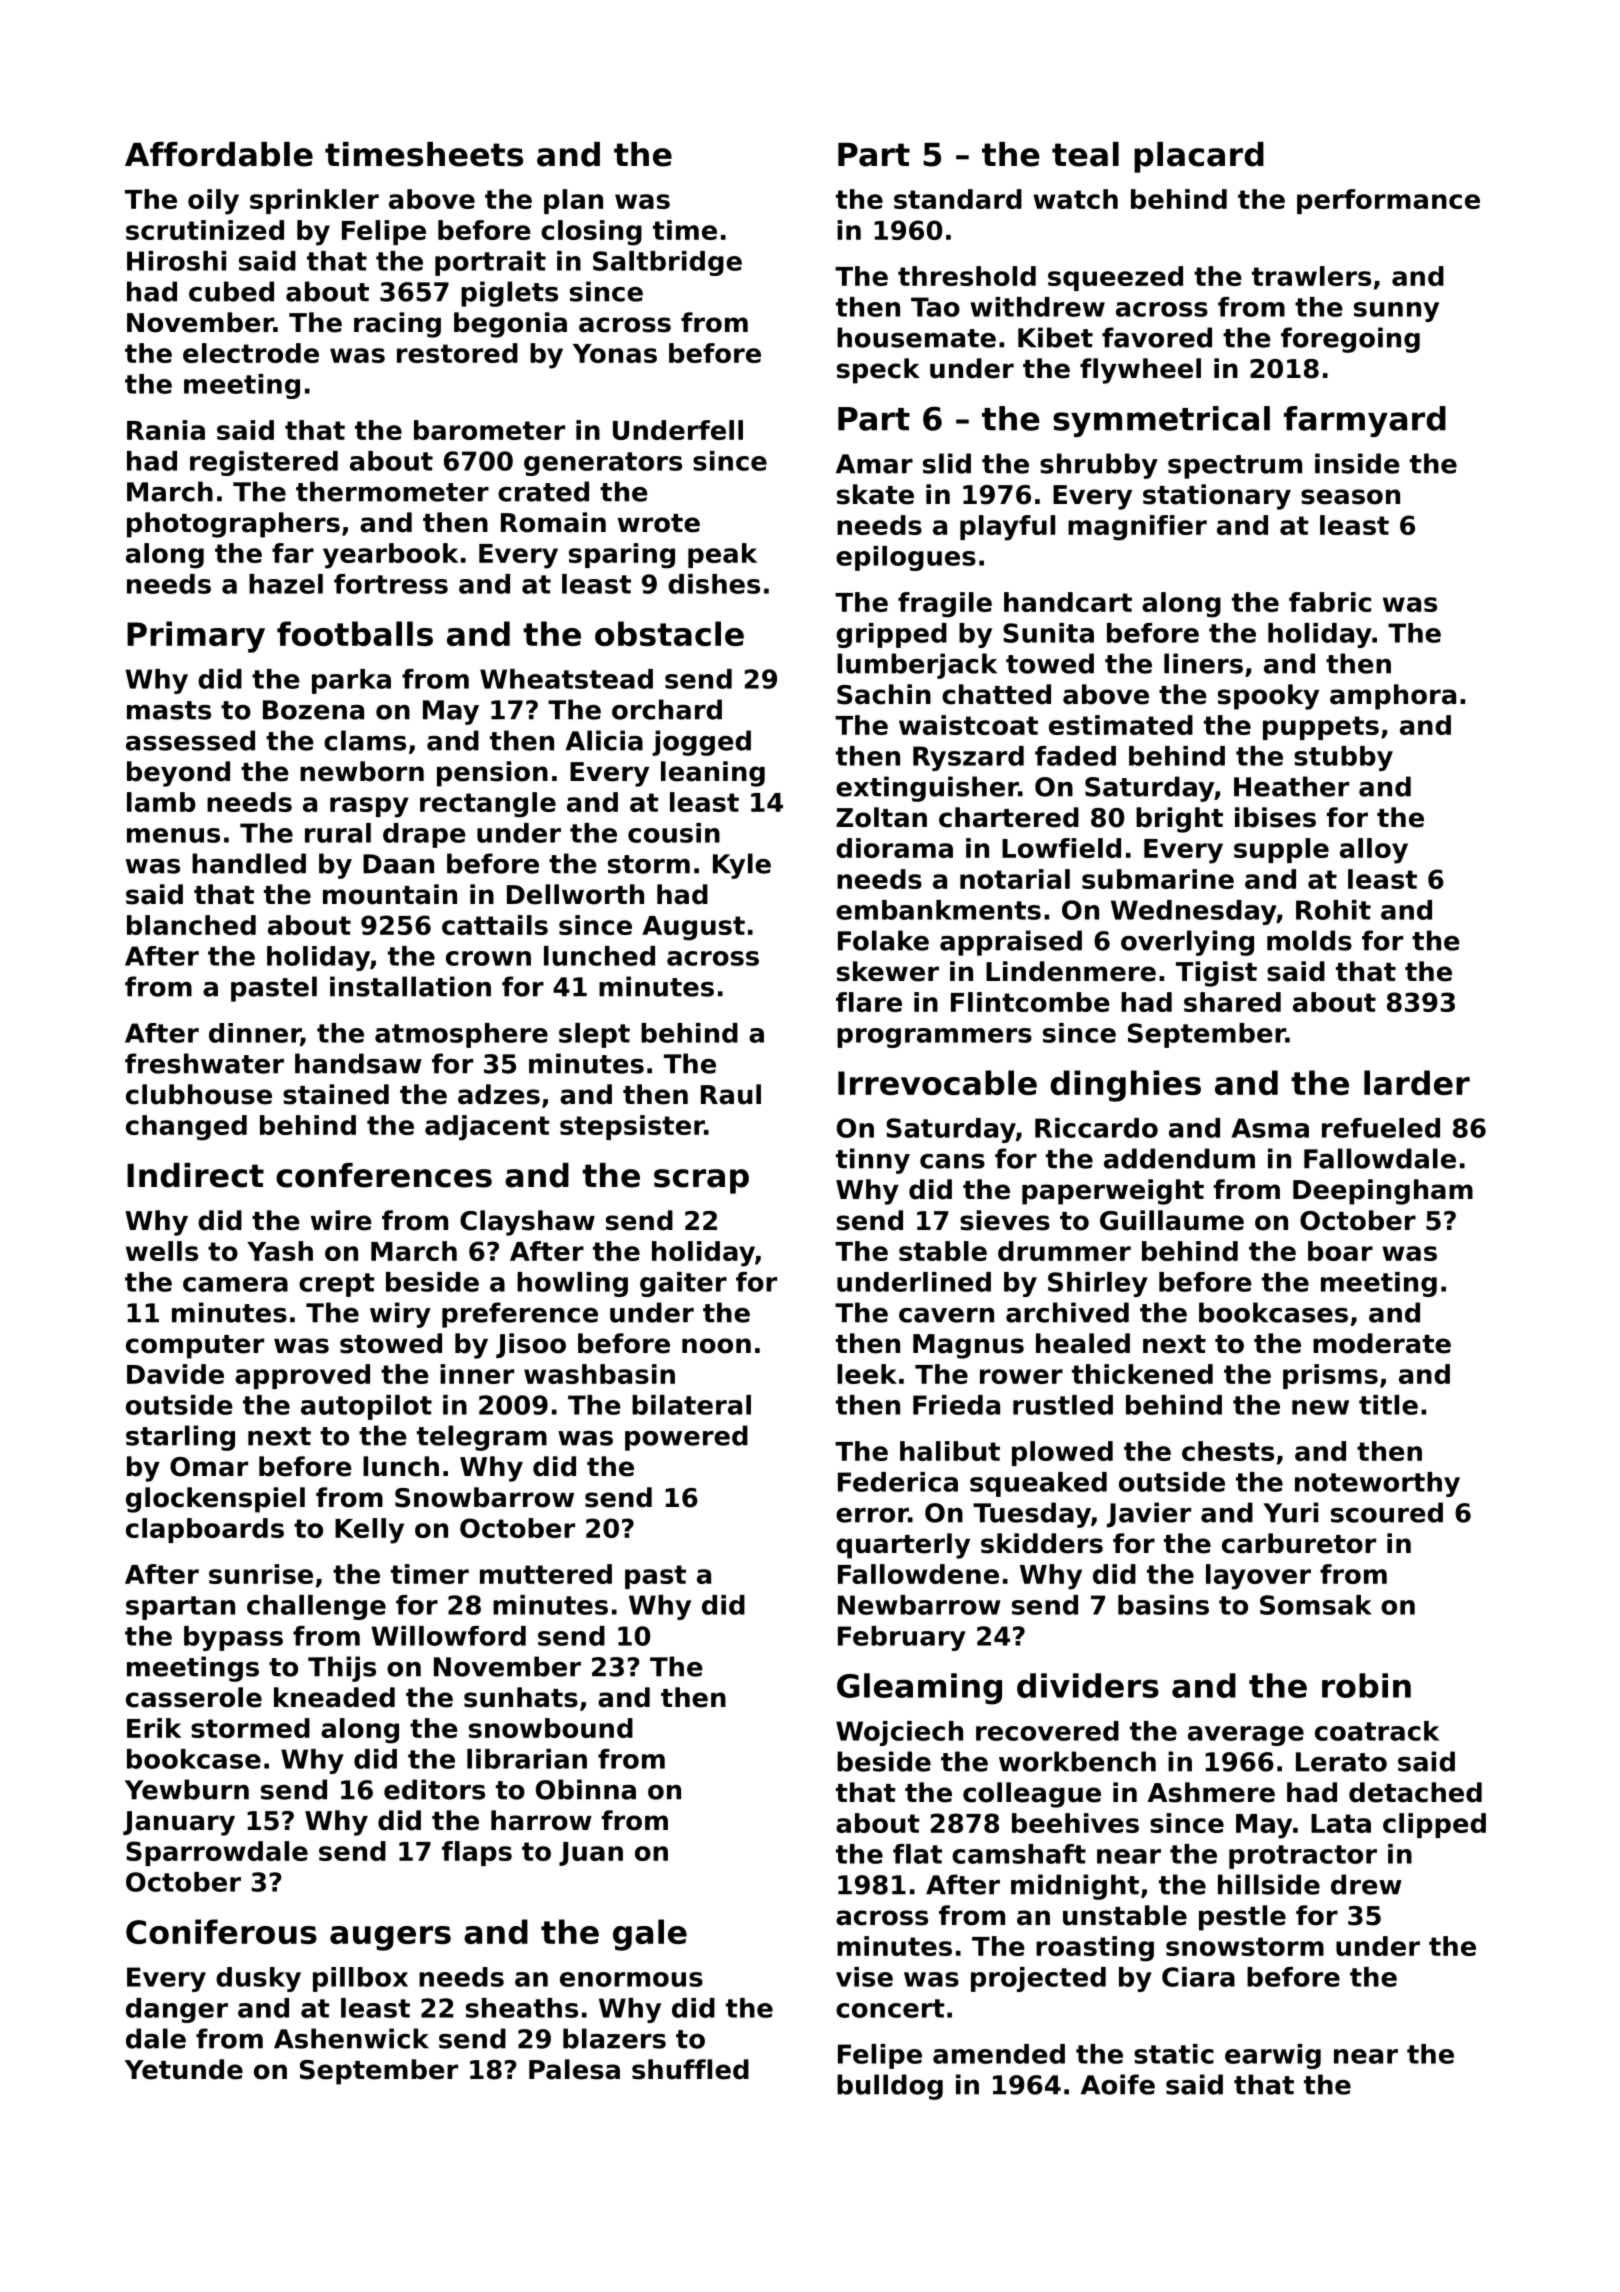 The image size is (1620, 2292). What do you see at coordinates (902, 1638) in the image?
I see `February` at bounding box center [902, 1638].
